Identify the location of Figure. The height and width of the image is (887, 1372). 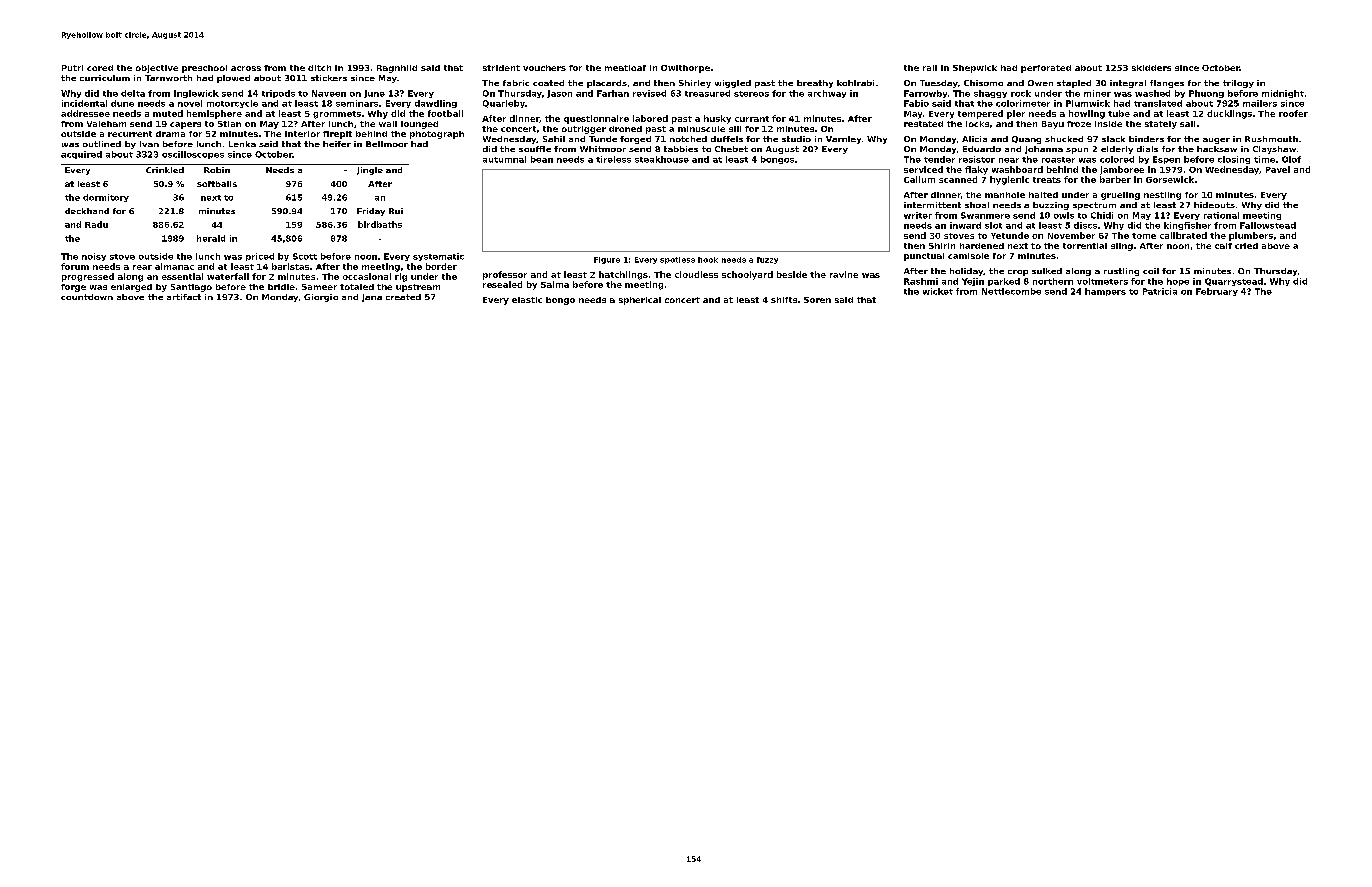
(607, 260).
